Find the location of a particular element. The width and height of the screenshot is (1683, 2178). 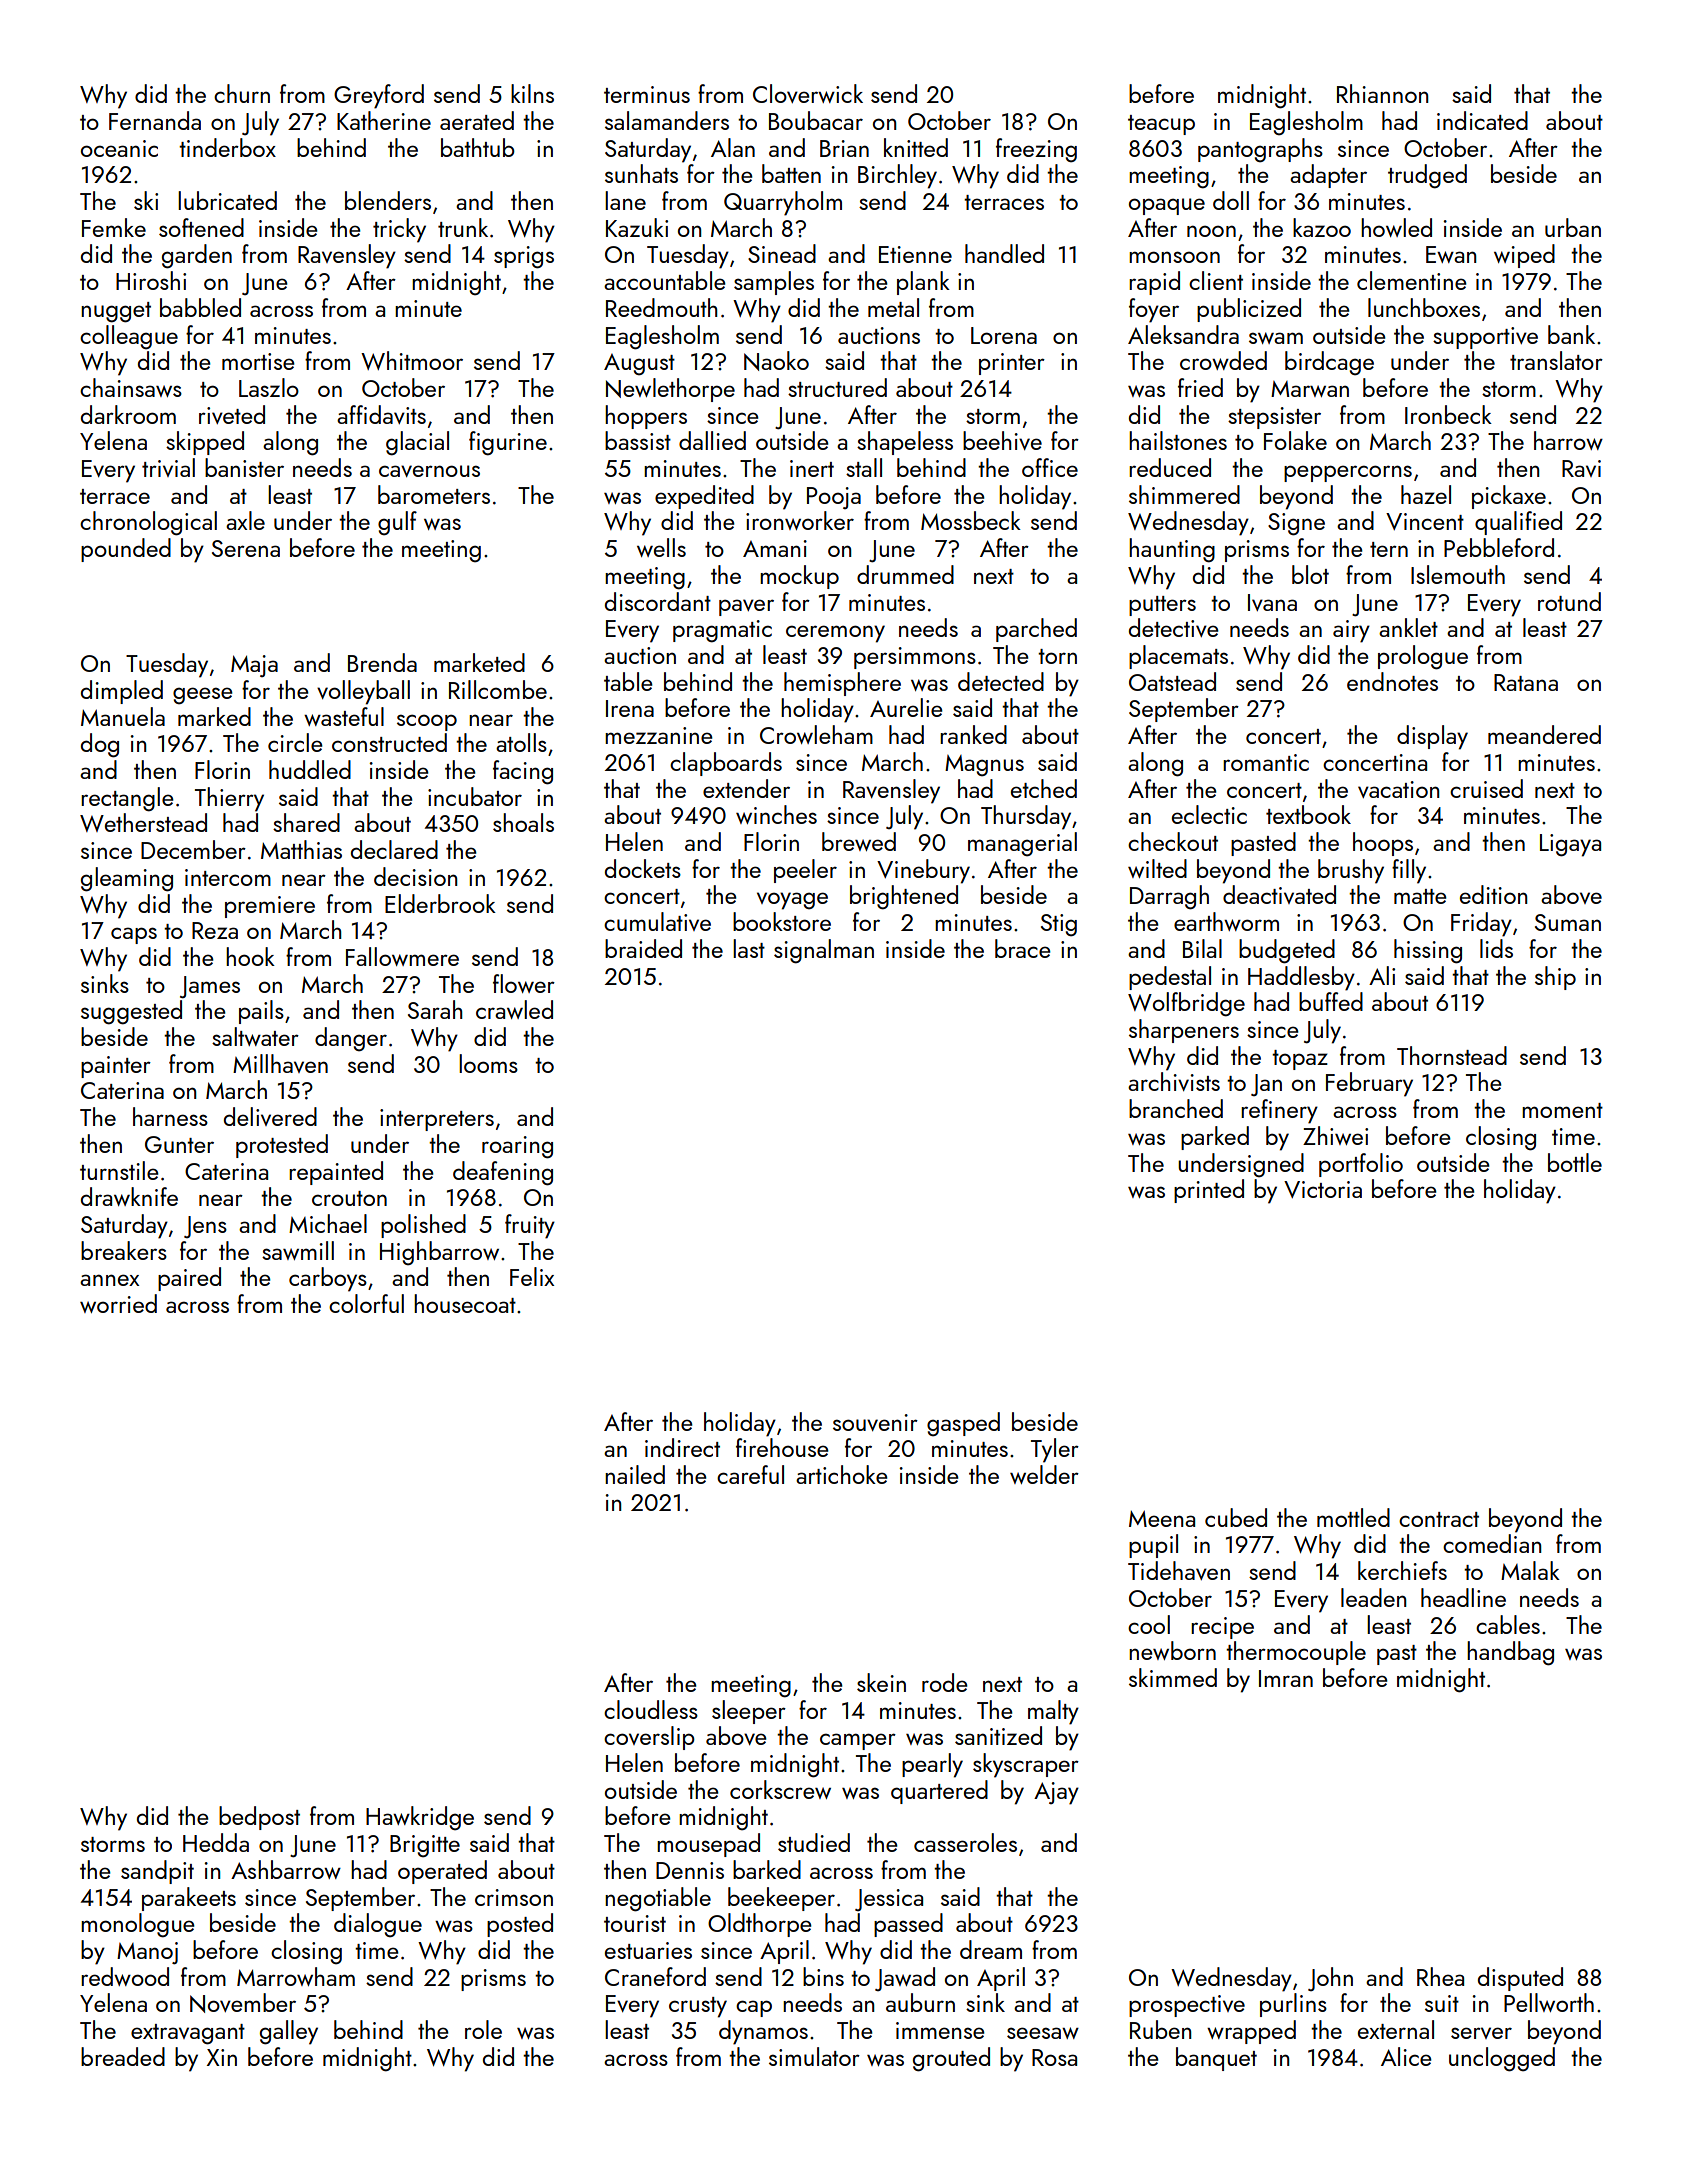

display is located at coordinates (1432, 737).
